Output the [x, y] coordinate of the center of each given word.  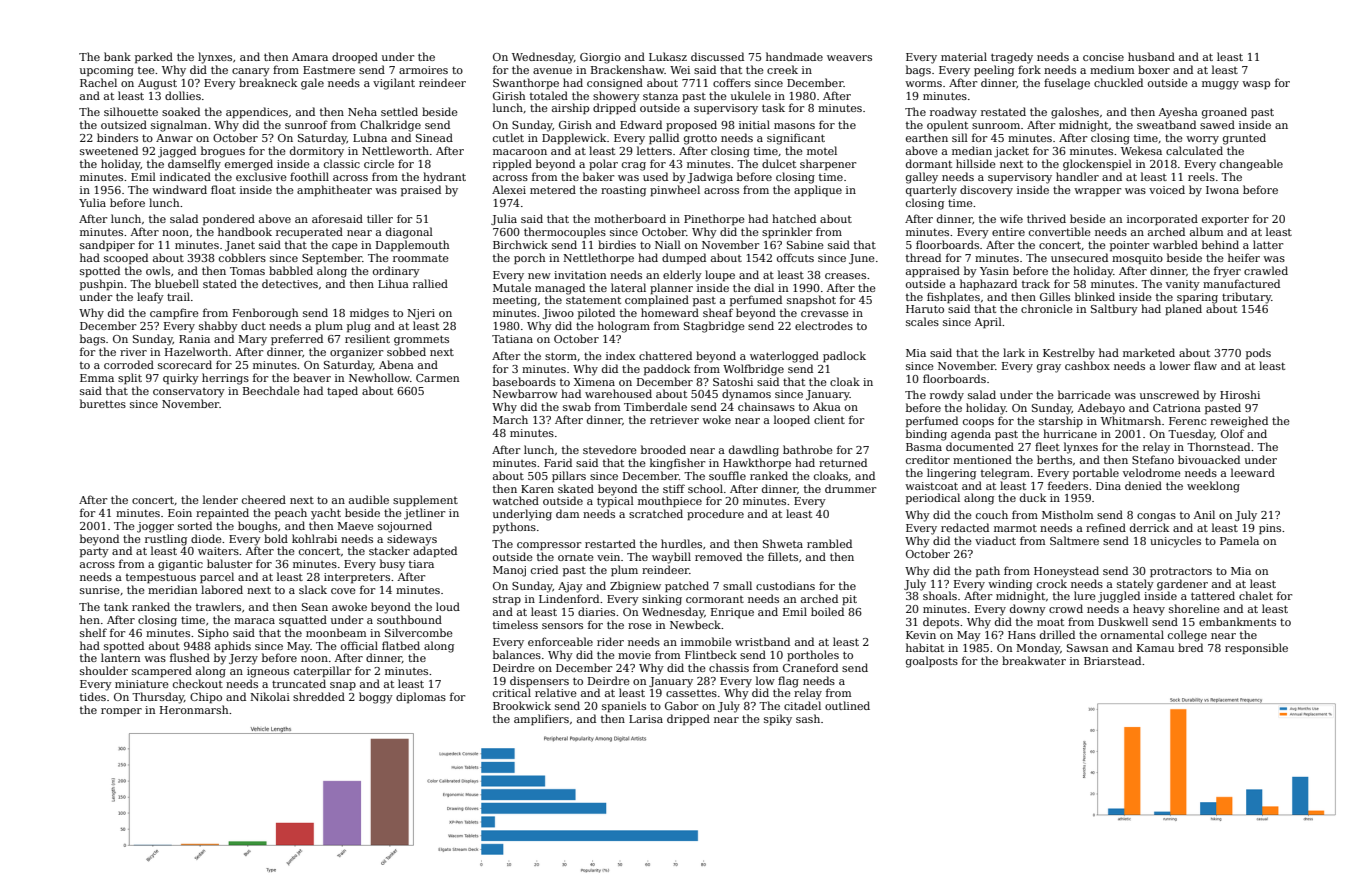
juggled [1119, 597]
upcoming [107, 71]
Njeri [421, 314]
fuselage [1067, 84]
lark [1014, 352]
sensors [562, 626]
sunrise [100, 590]
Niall [668, 244]
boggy [376, 698]
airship [570, 109]
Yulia [92, 202]
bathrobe [808, 449]
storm [561, 356]
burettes [103, 403]
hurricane [1070, 433]
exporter [1225, 220]
